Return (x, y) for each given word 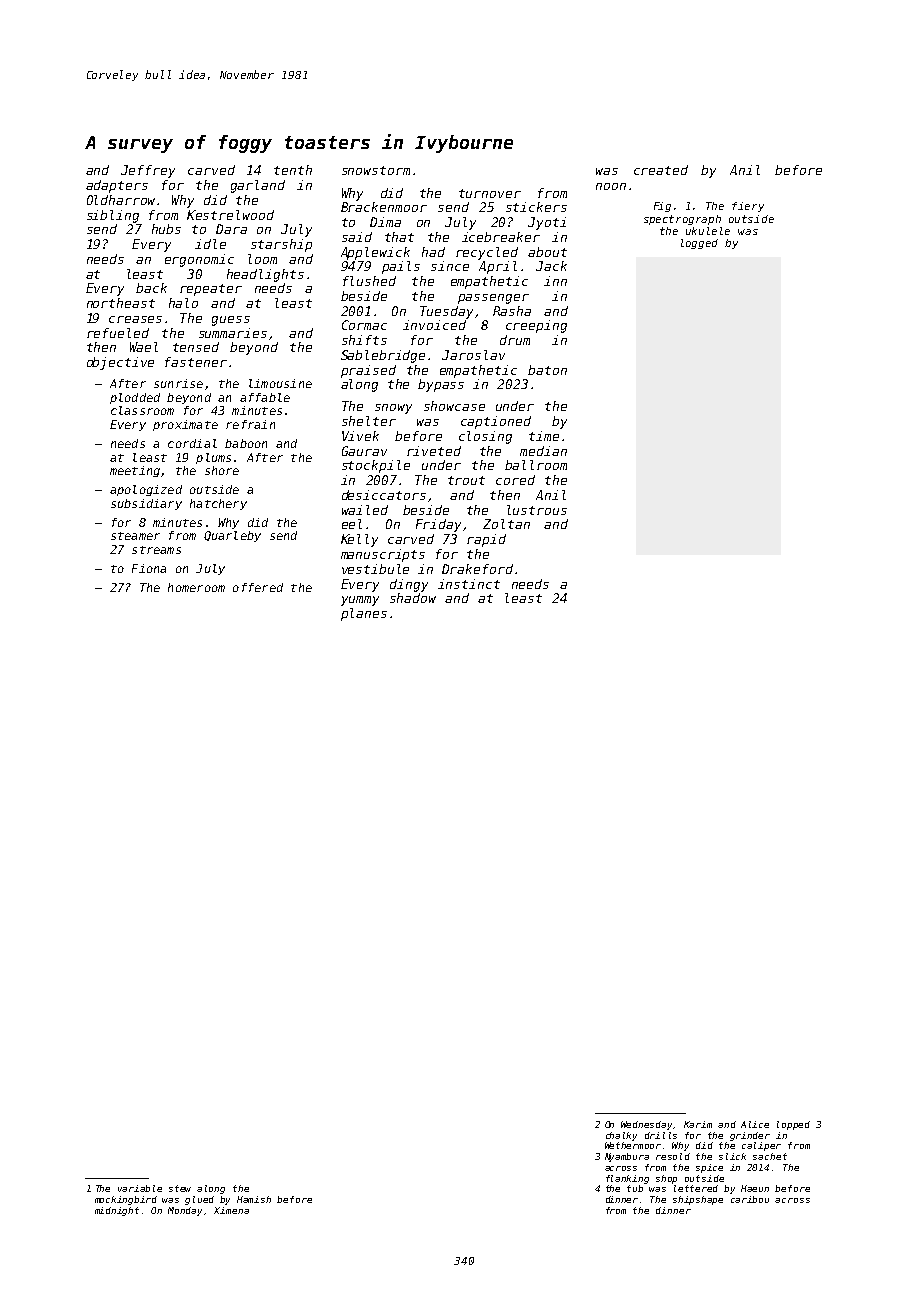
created (661, 170)
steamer (135, 536)
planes (364, 614)
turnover (490, 193)
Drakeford (477, 569)
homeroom (196, 587)
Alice (755, 1124)
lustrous (537, 510)
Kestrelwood (230, 215)
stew (180, 1188)
